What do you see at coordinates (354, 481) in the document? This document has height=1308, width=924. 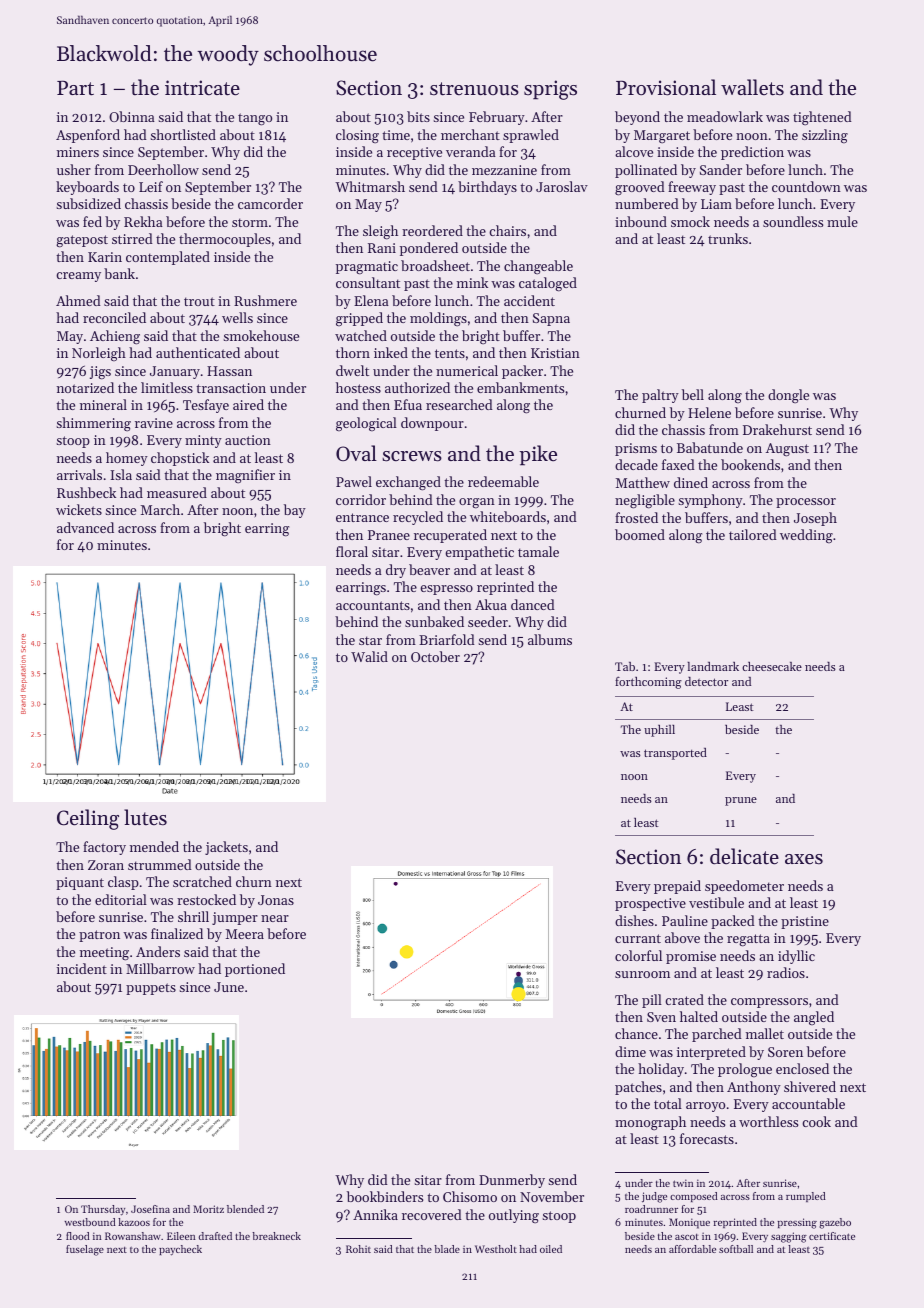 I see `Pawel` at bounding box center [354, 481].
